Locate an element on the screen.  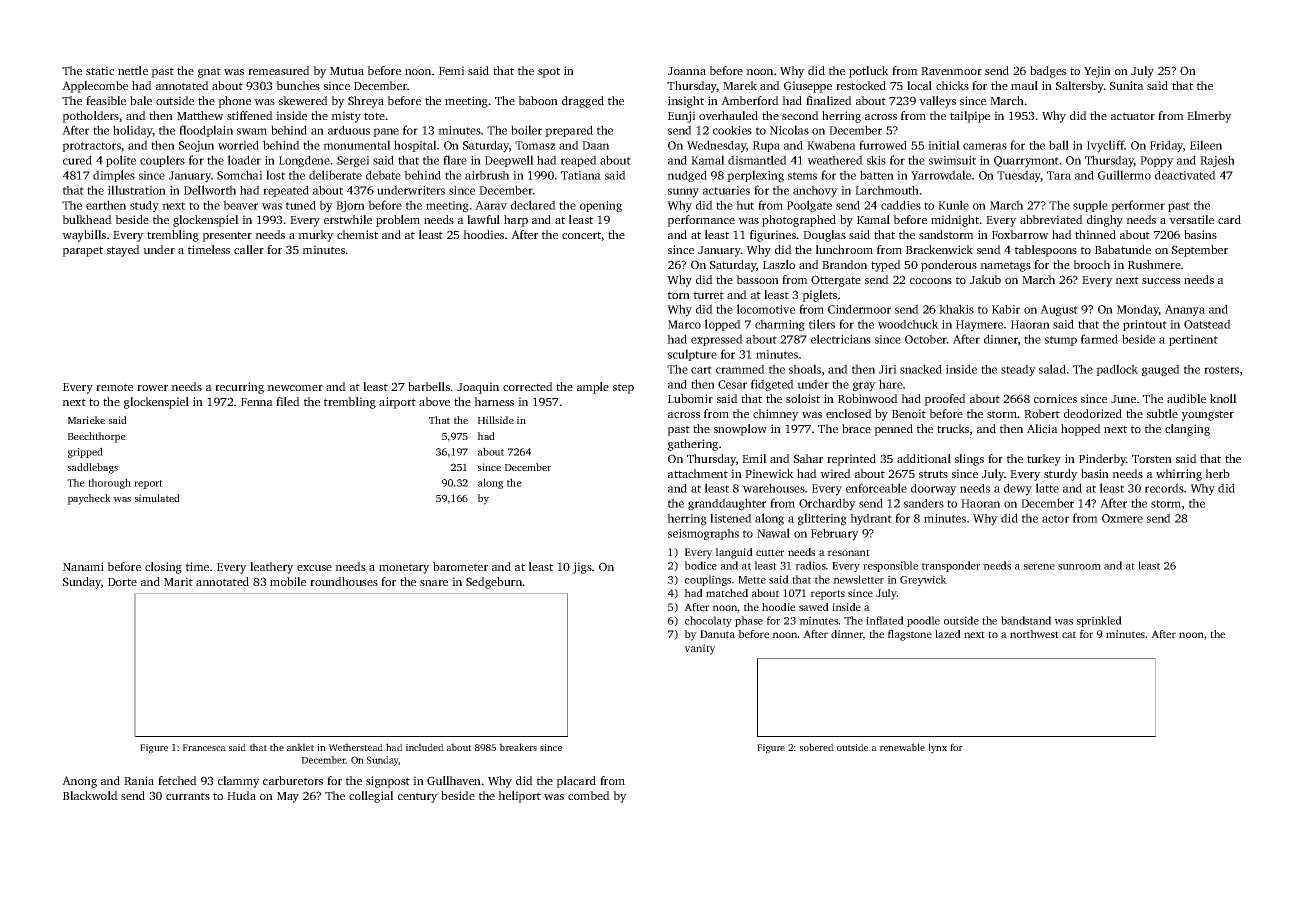
Oxmere is located at coordinates (1122, 518).
